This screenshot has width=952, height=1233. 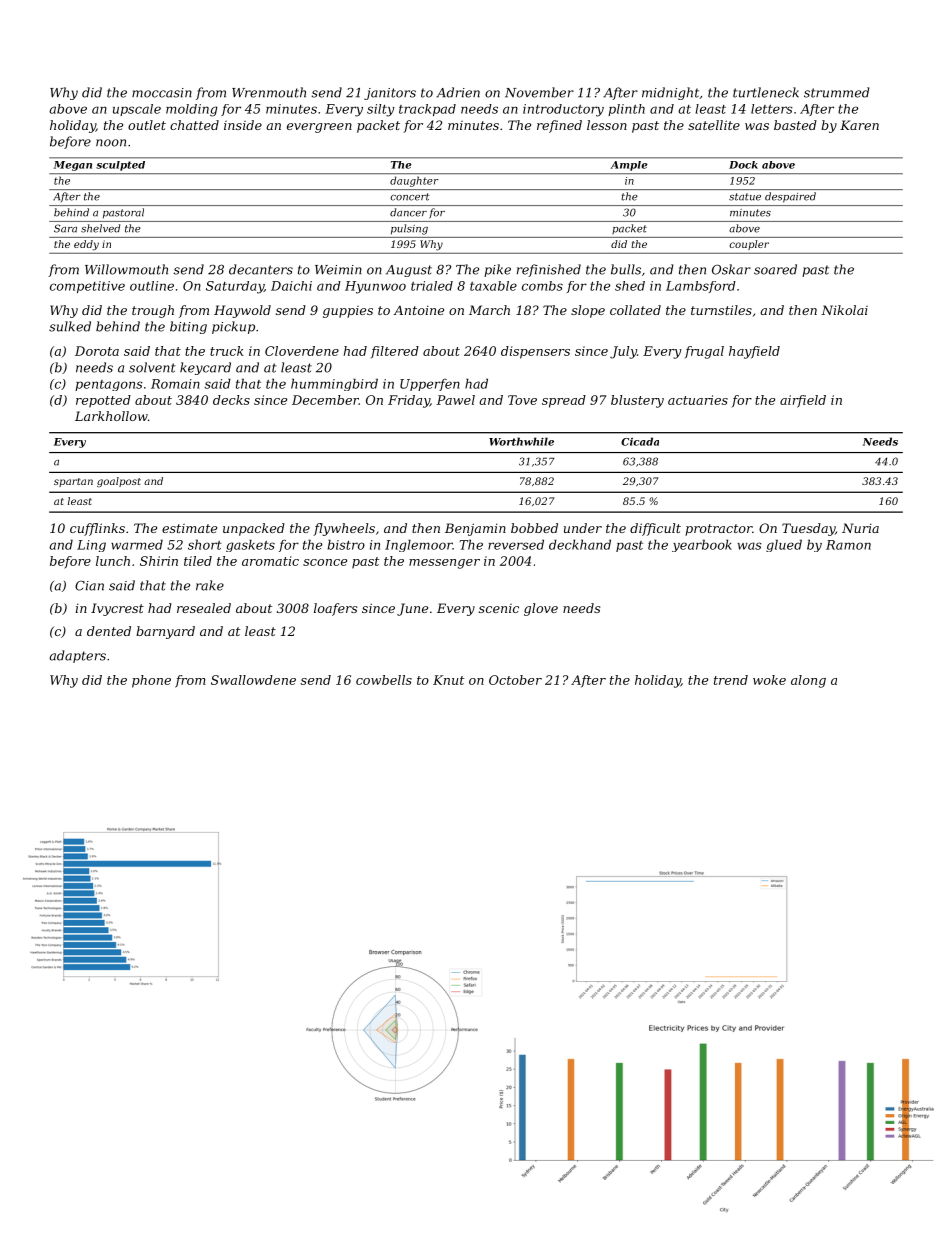 I want to click on phone, so click(x=151, y=681).
